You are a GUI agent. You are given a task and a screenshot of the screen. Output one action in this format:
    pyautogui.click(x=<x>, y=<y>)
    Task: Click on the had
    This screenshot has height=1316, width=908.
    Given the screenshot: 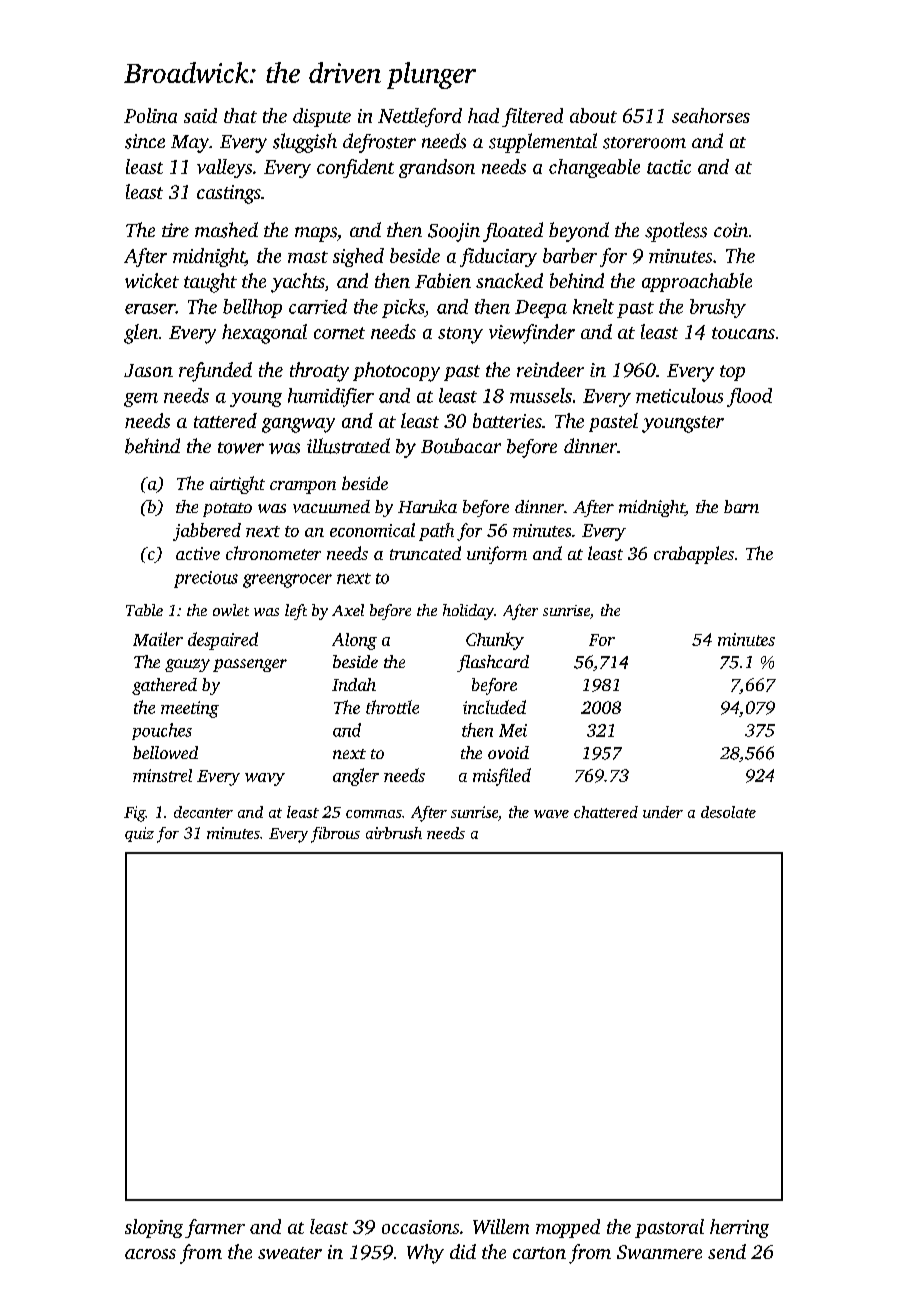 What is the action you would take?
    pyautogui.click(x=483, y=115)
